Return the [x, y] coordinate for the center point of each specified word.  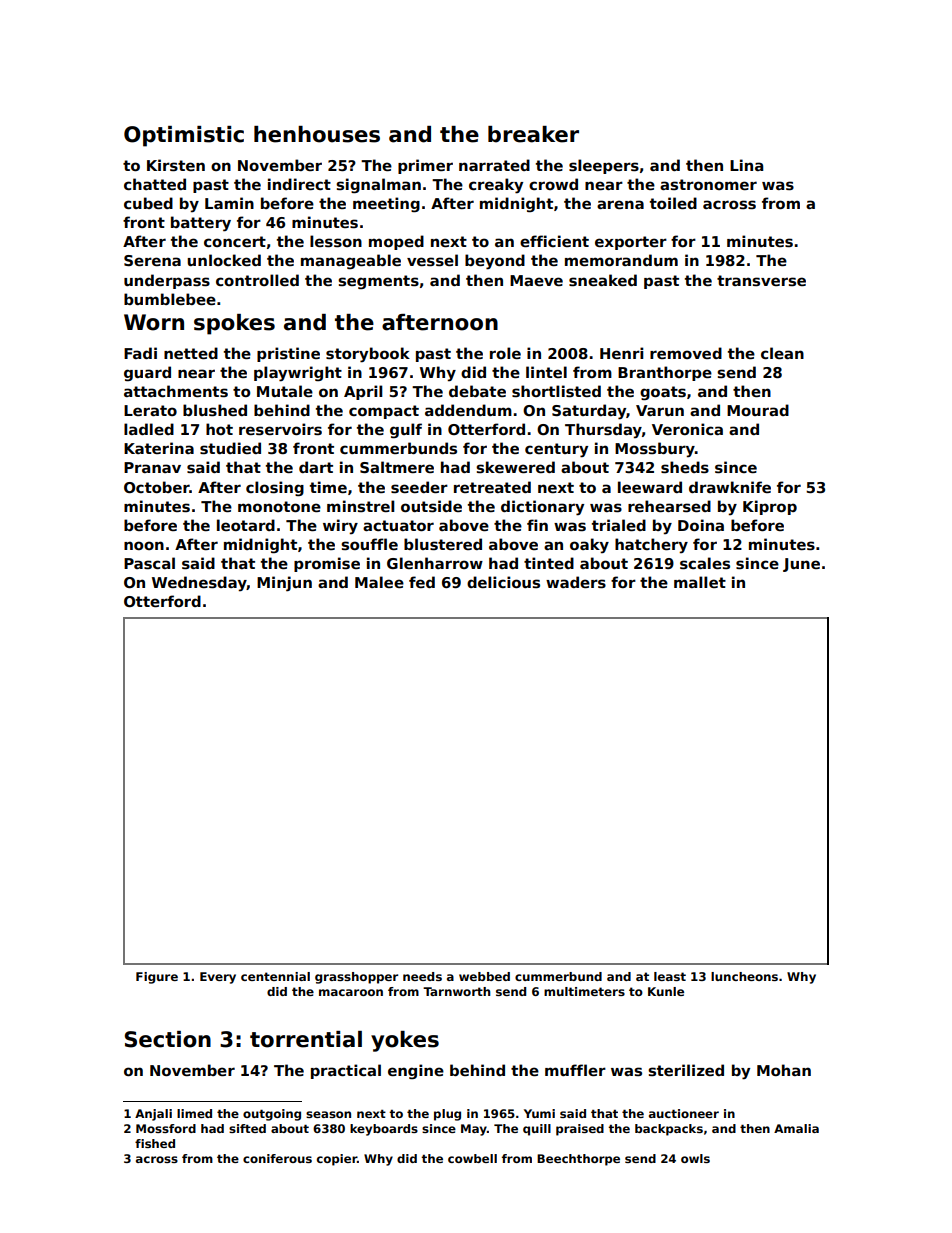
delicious [503, 582]
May [474, 1130]
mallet [700, 582]
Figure [157, 978]
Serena [152, 260]
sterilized [686, 1070]
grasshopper [356, 978]
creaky [496, 186]
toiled [673, 203]
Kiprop [770, 507]
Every [218, 978]
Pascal [149, 563]
